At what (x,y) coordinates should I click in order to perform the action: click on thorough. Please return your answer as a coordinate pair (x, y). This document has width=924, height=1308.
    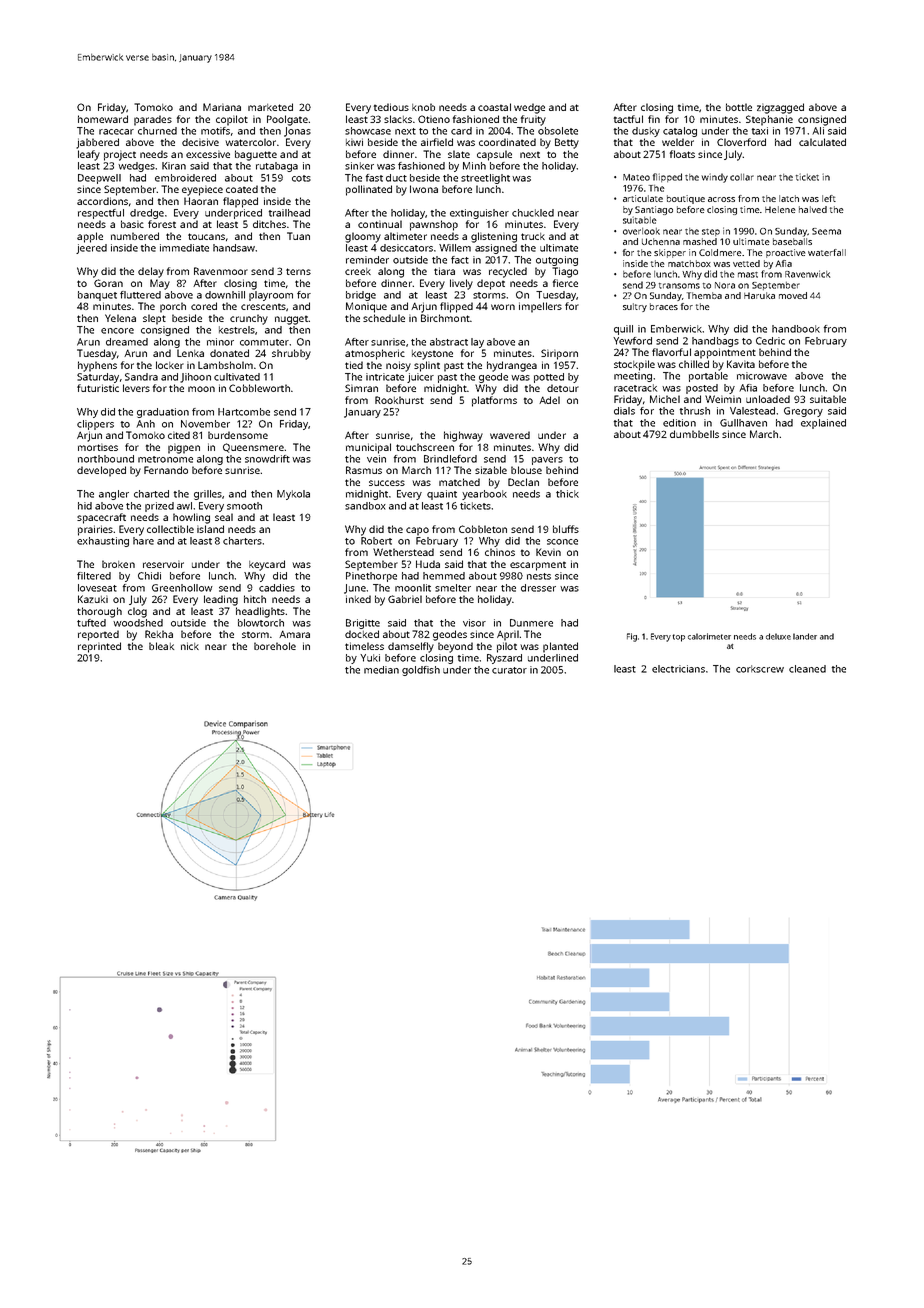
    Looking at the image, I should click on (99, 612).
